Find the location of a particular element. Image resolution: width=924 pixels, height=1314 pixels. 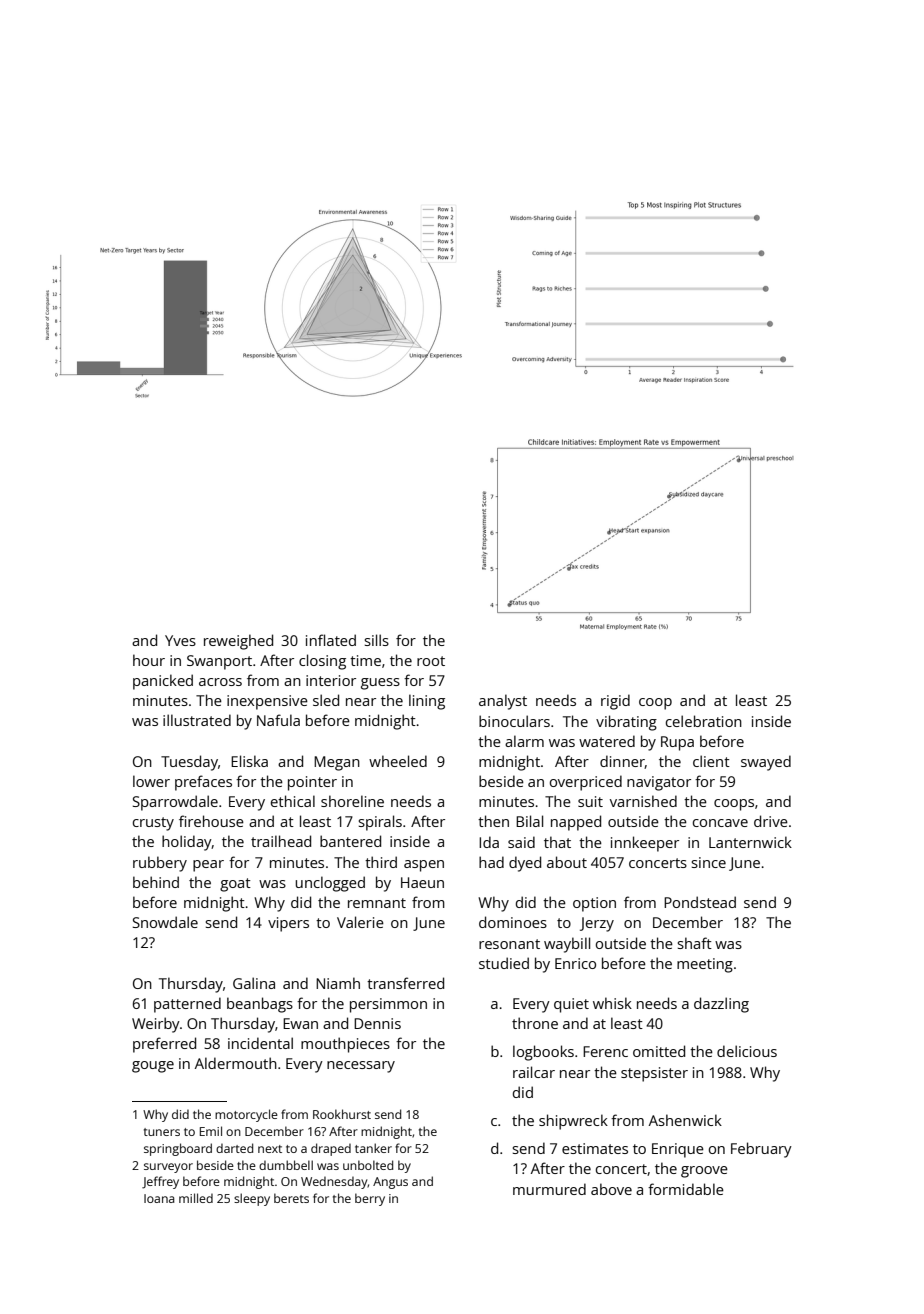

analyst is located at coordinates (503, 702).
